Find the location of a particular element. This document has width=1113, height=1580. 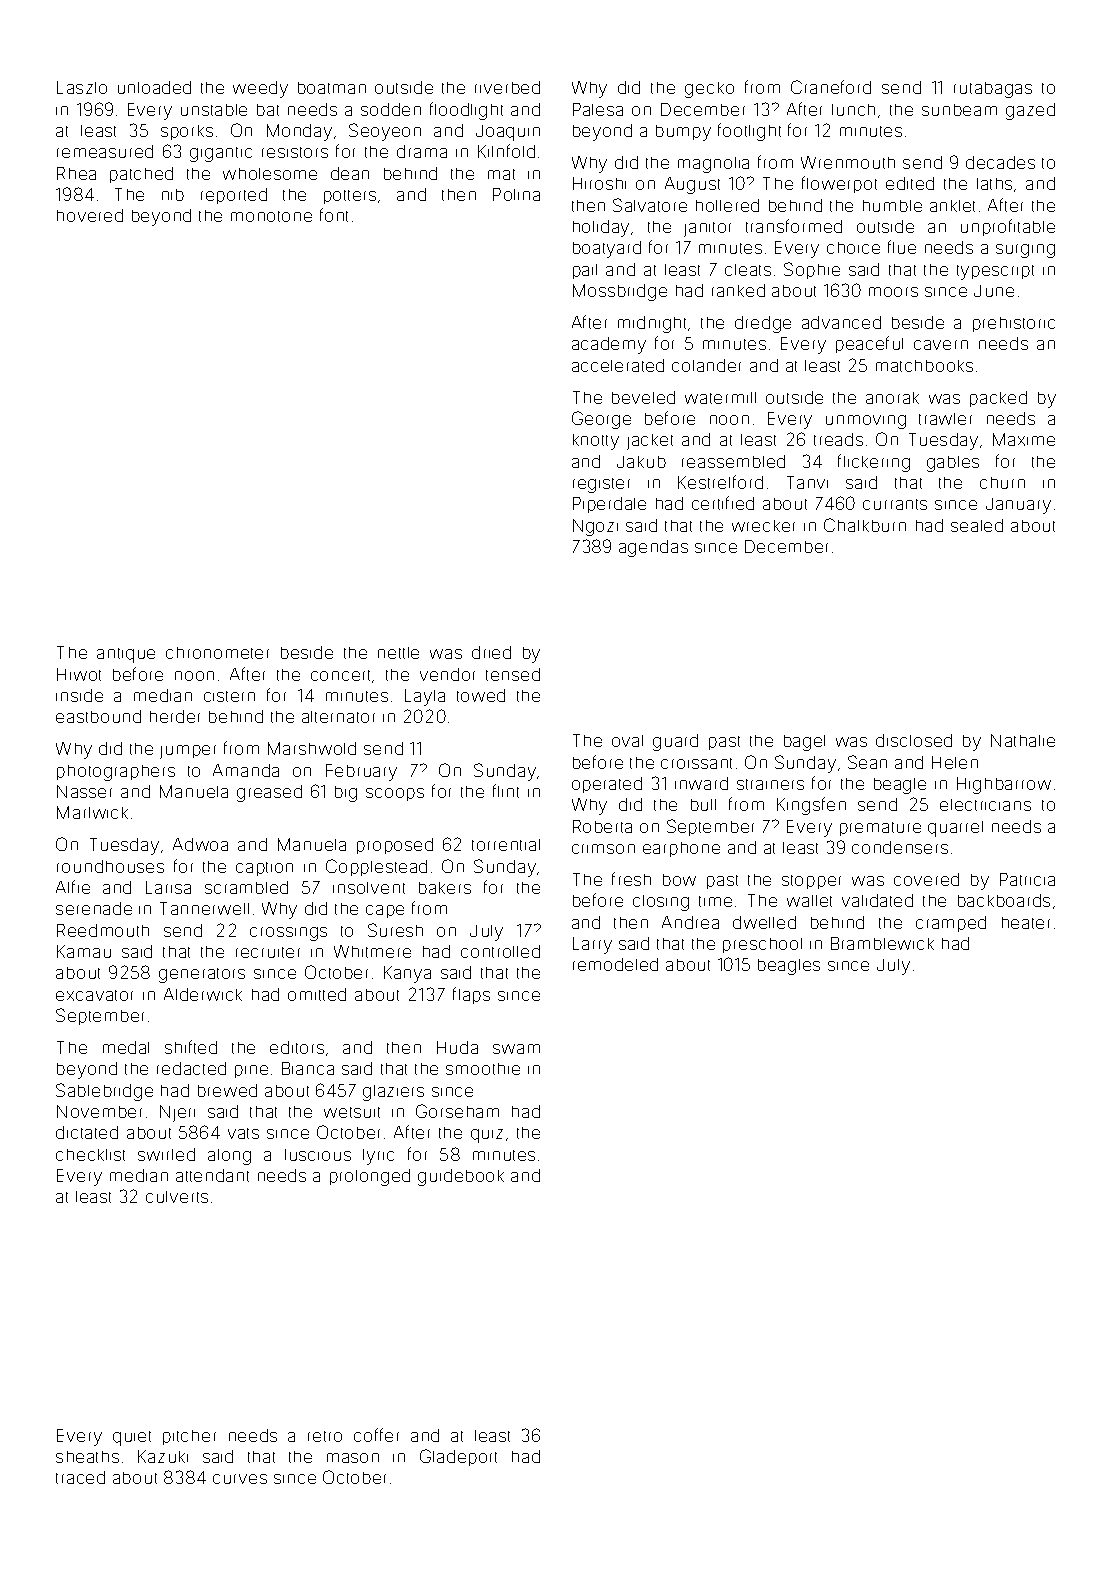

tensed is located at coordinates (513, 674).
